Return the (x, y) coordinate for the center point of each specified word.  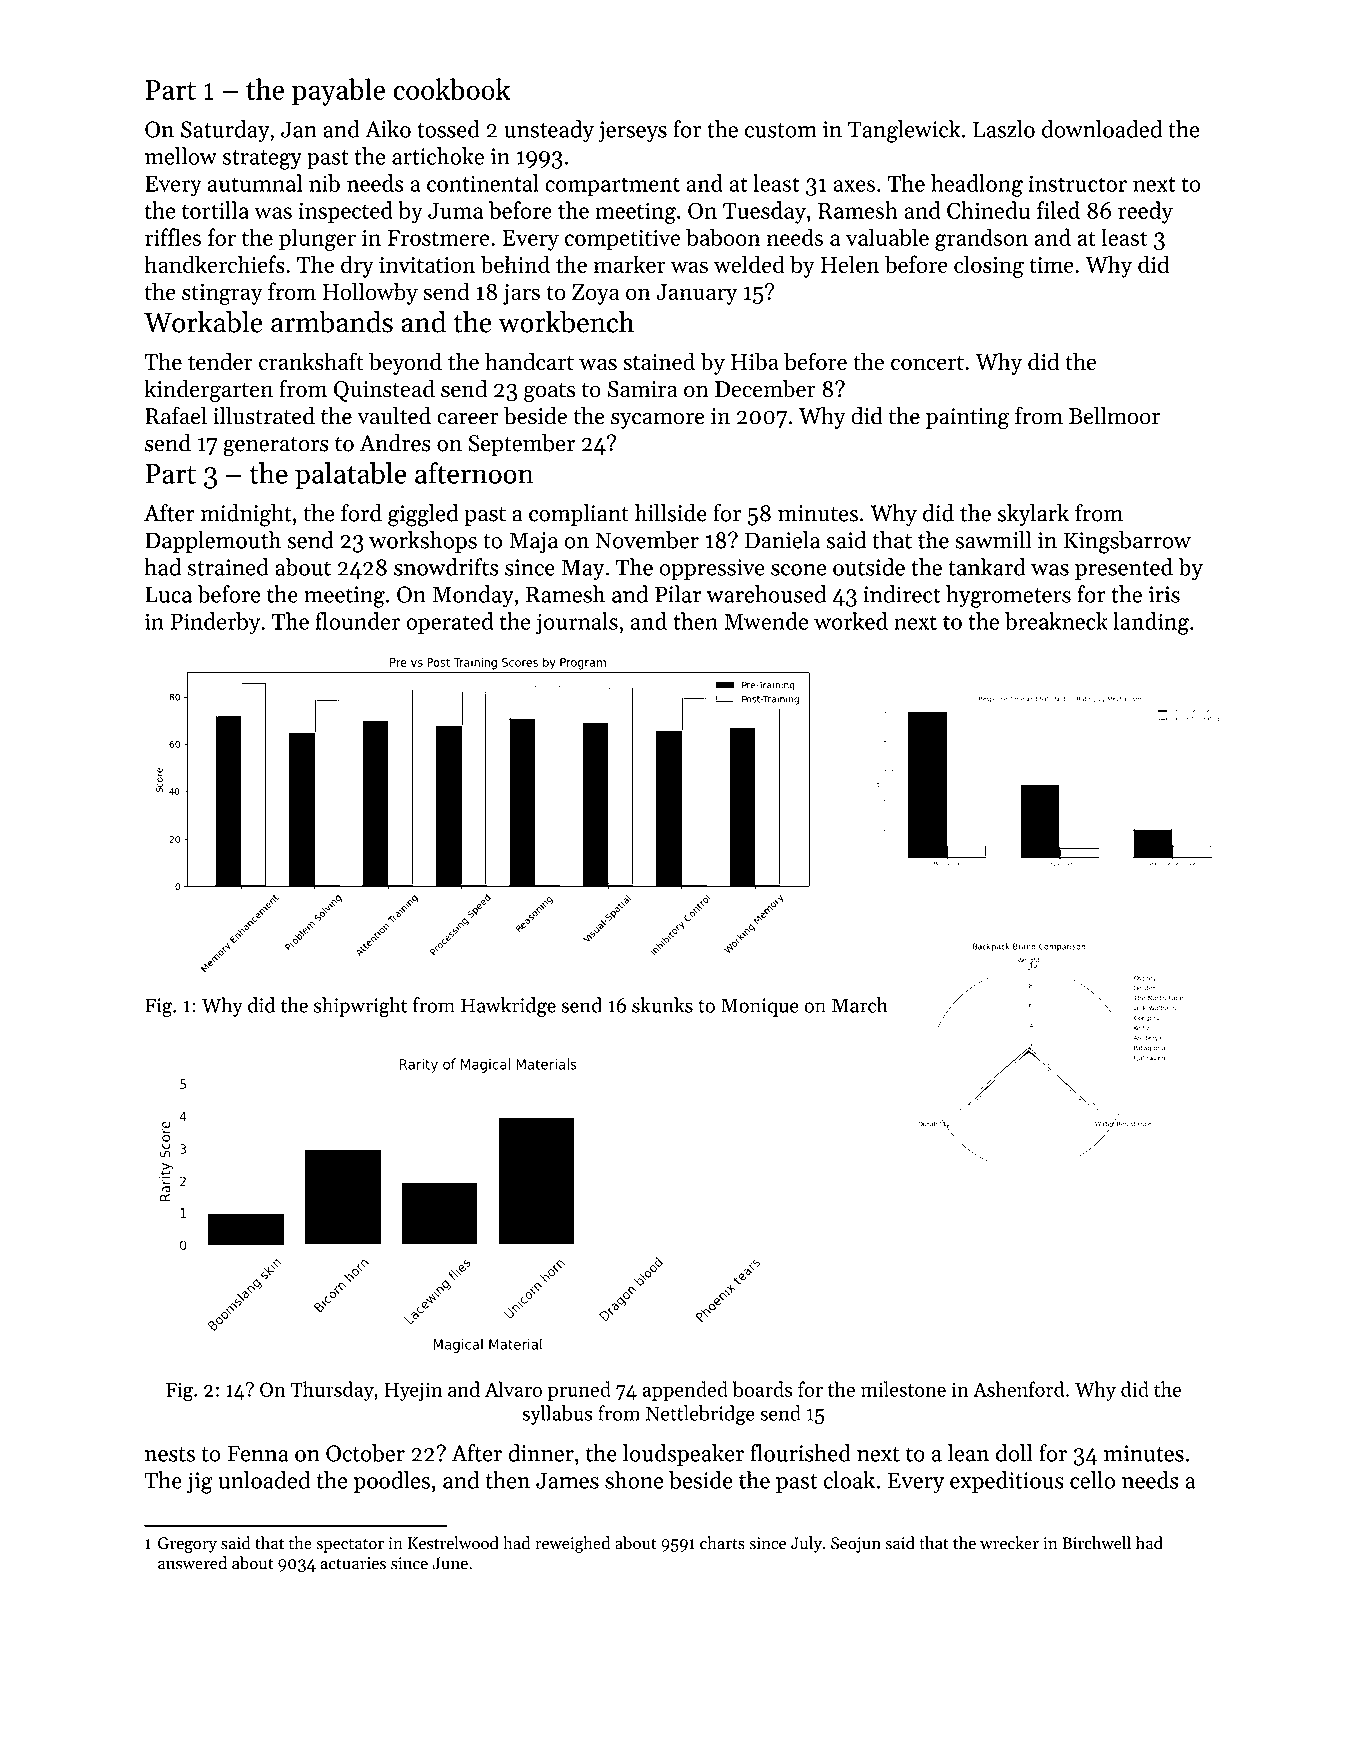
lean (968, 1453)
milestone (903, 1389)
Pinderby (215, 623)
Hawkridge (508, 1007)
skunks (662, 1005)
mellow (181, 156)
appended (685, 1391)
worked (851, 621)
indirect (901, 594)
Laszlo (1004, 129)
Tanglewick (904, 131)
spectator (350, 1546)
